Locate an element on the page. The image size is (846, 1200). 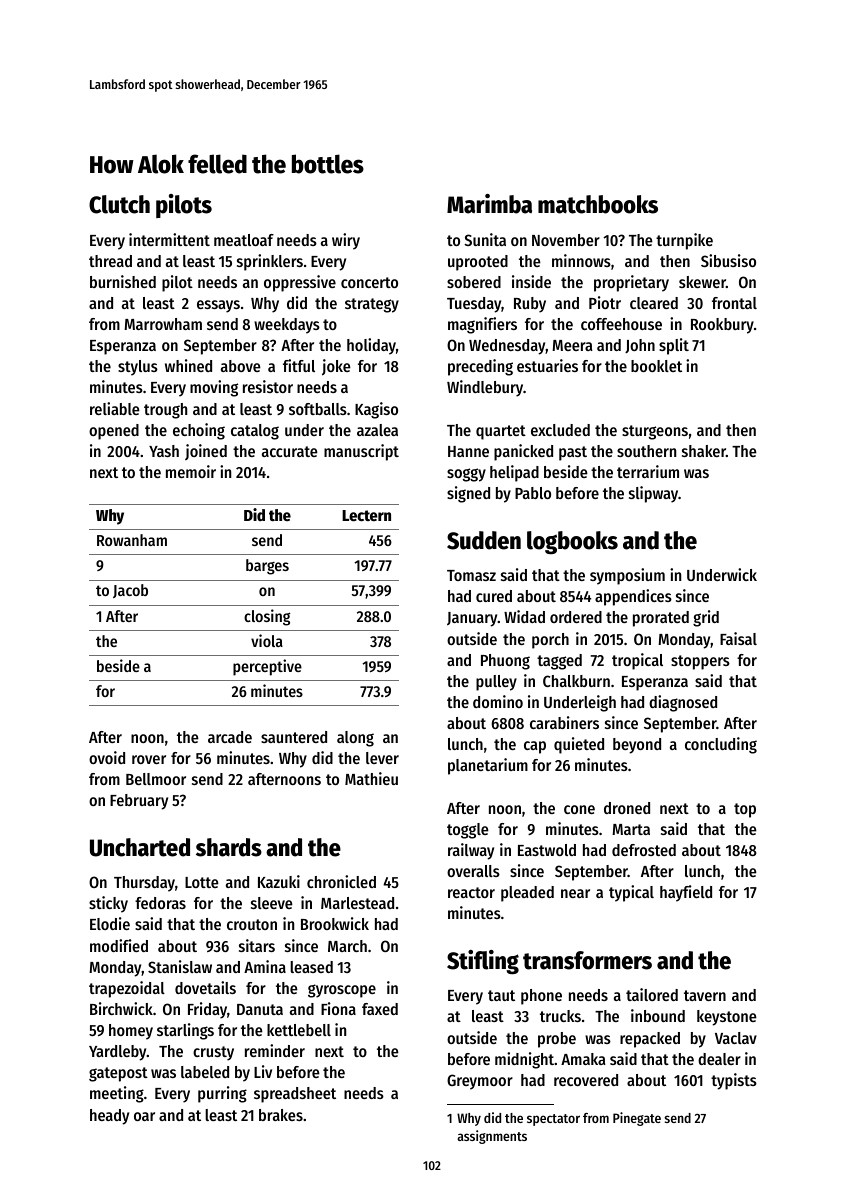
crusty is located at coordinates (213, 1053).
